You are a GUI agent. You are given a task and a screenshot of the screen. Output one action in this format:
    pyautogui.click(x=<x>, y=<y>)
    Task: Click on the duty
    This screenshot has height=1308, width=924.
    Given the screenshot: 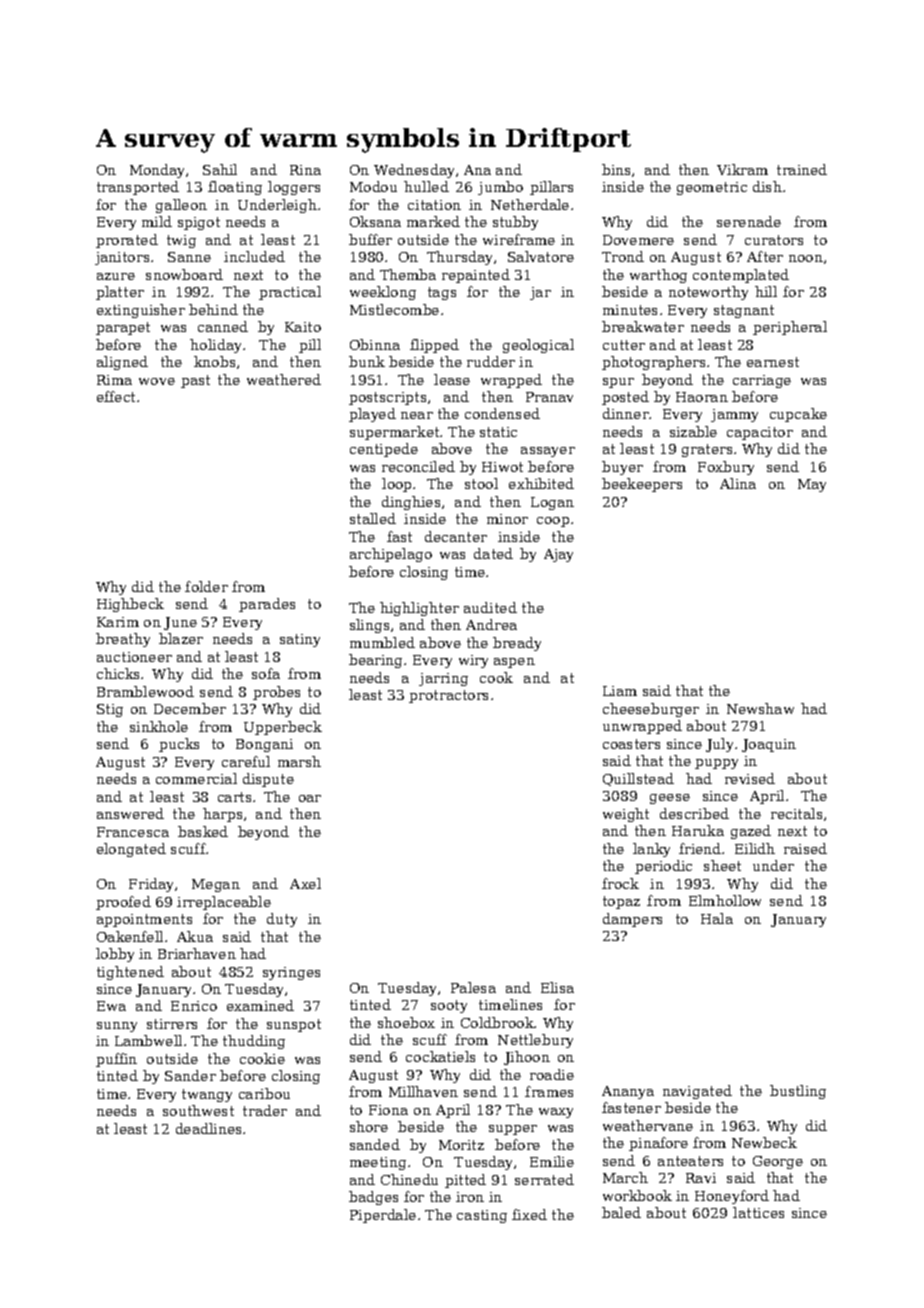 What is the action you would take?
    pyautogui.click(x=282, y=920)
